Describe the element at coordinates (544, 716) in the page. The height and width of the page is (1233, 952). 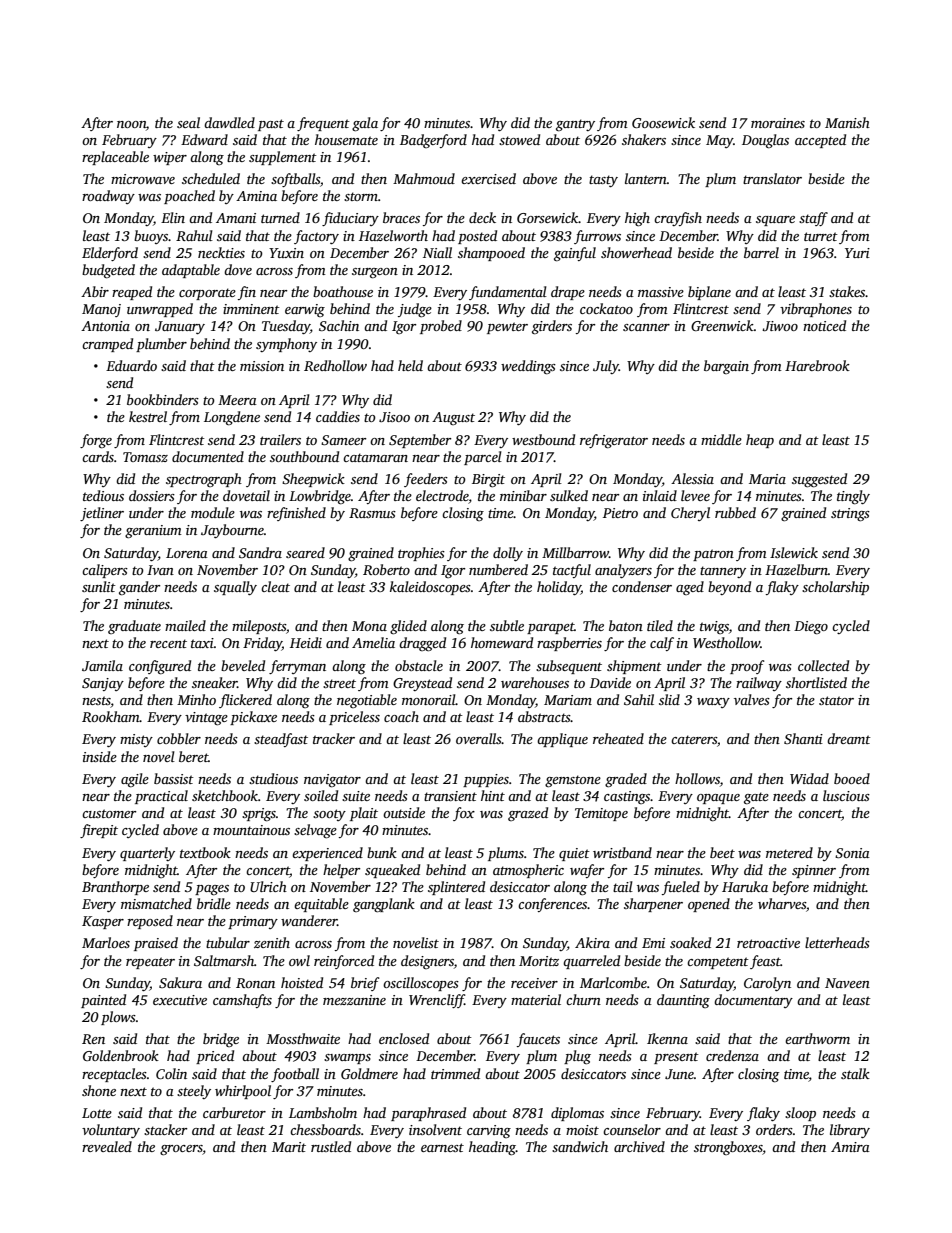
I see `abstracts` at that location.
